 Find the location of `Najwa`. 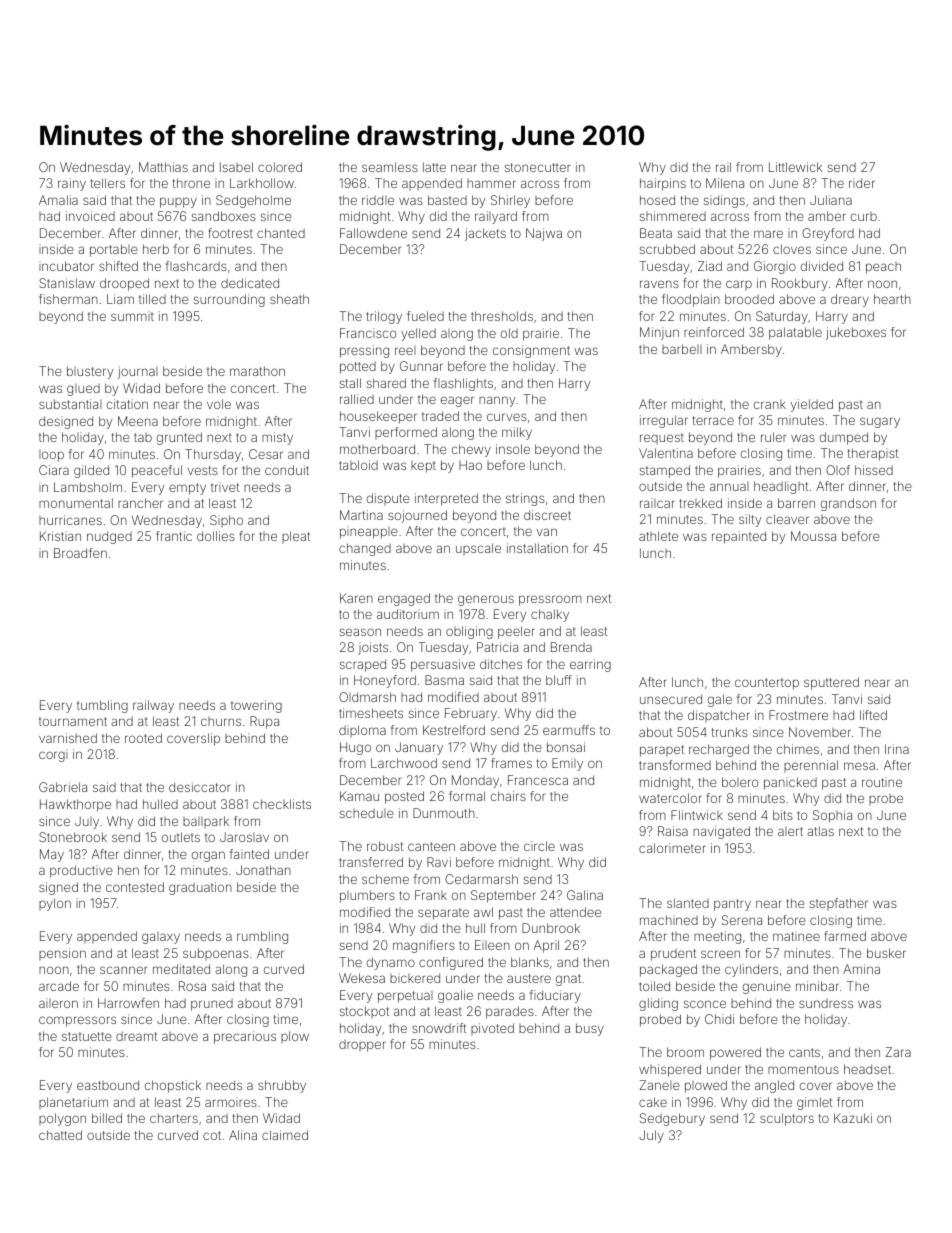

Najwa is located at coordinates (544, 234).
